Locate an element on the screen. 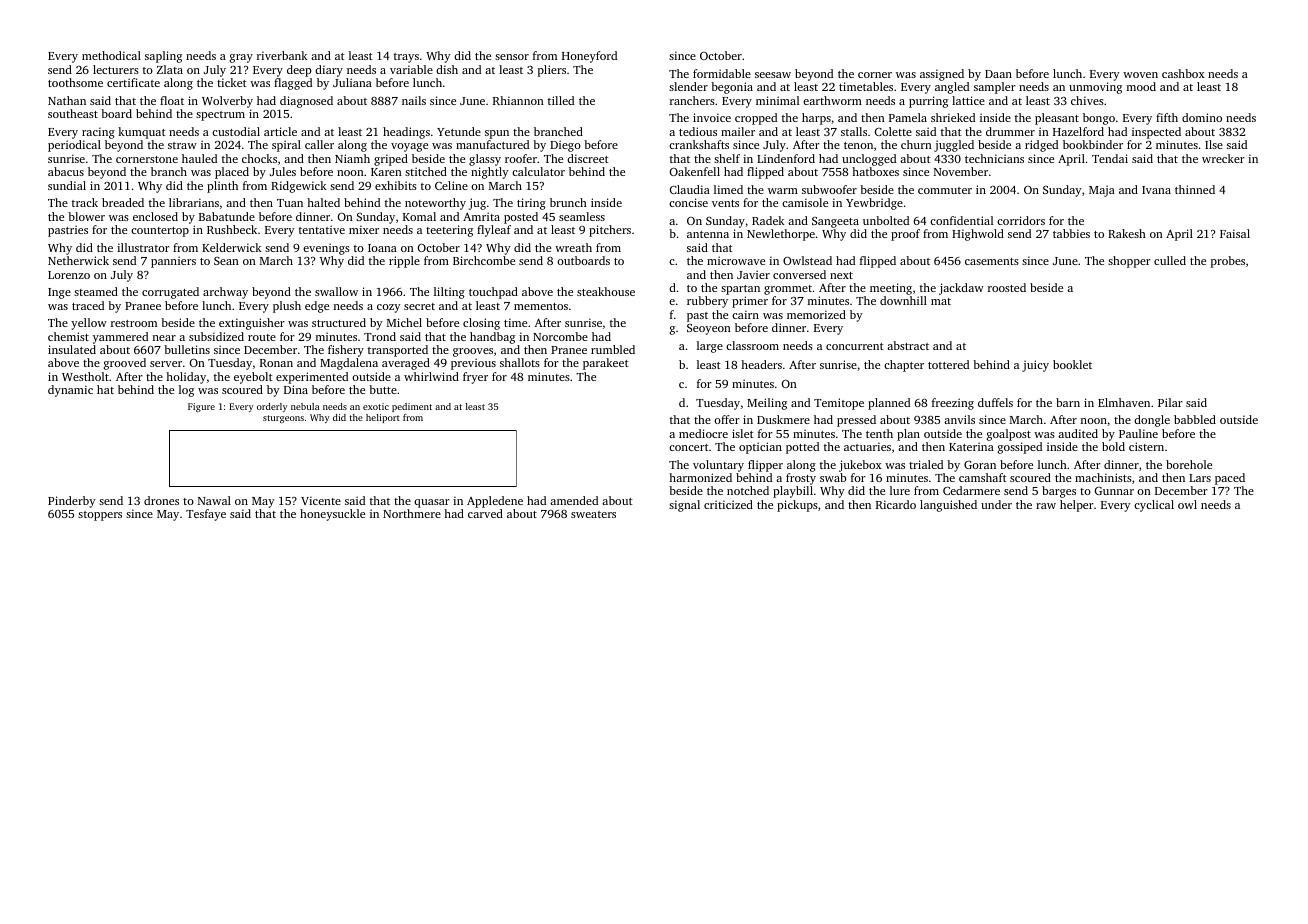  manufactured is located at coordinates (492, 144).
